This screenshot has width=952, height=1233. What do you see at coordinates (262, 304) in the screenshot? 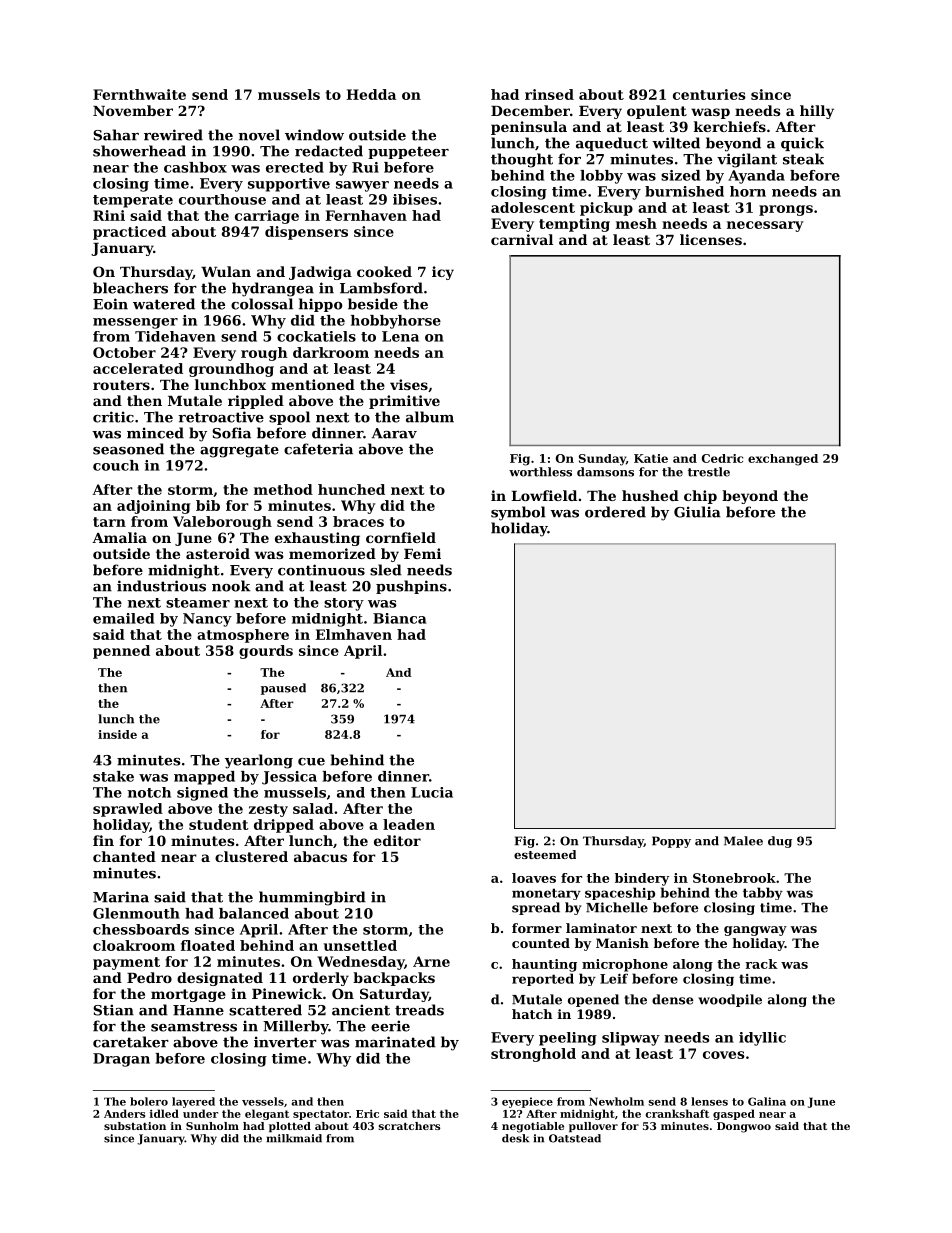
I see `colossal` at bounding box center [262, 304].
